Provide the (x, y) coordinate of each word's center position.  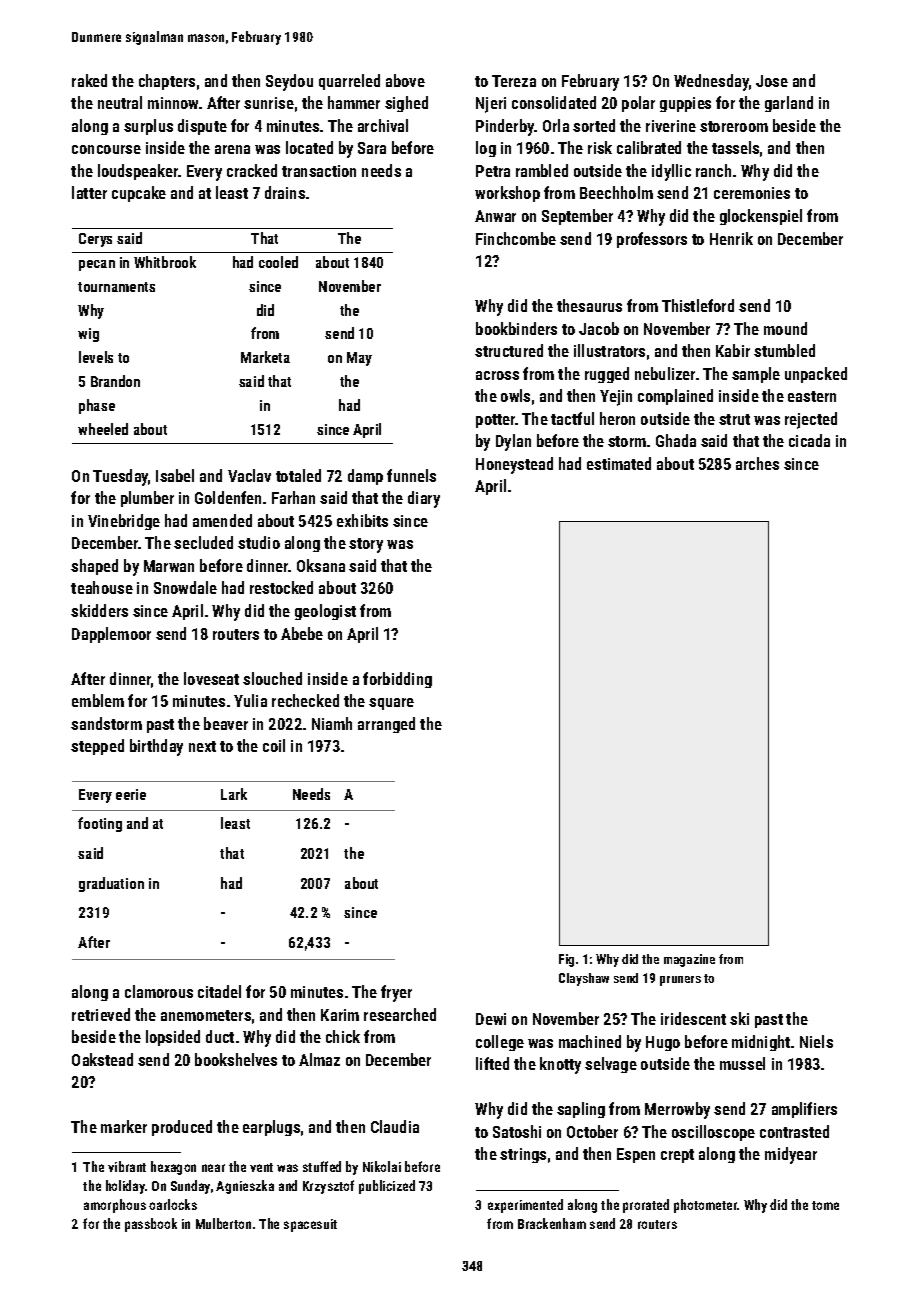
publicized (387, 1187)
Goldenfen (228, 497)
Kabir (733, 350)
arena (232, 149)
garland (789, 104)
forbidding (397, 680)
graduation (111, 884)
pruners (680, 981)
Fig (566, 960)
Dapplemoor (111, 635)
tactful (572, 418)
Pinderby (505, 127)
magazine (689, 960)
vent (261, 1167)
